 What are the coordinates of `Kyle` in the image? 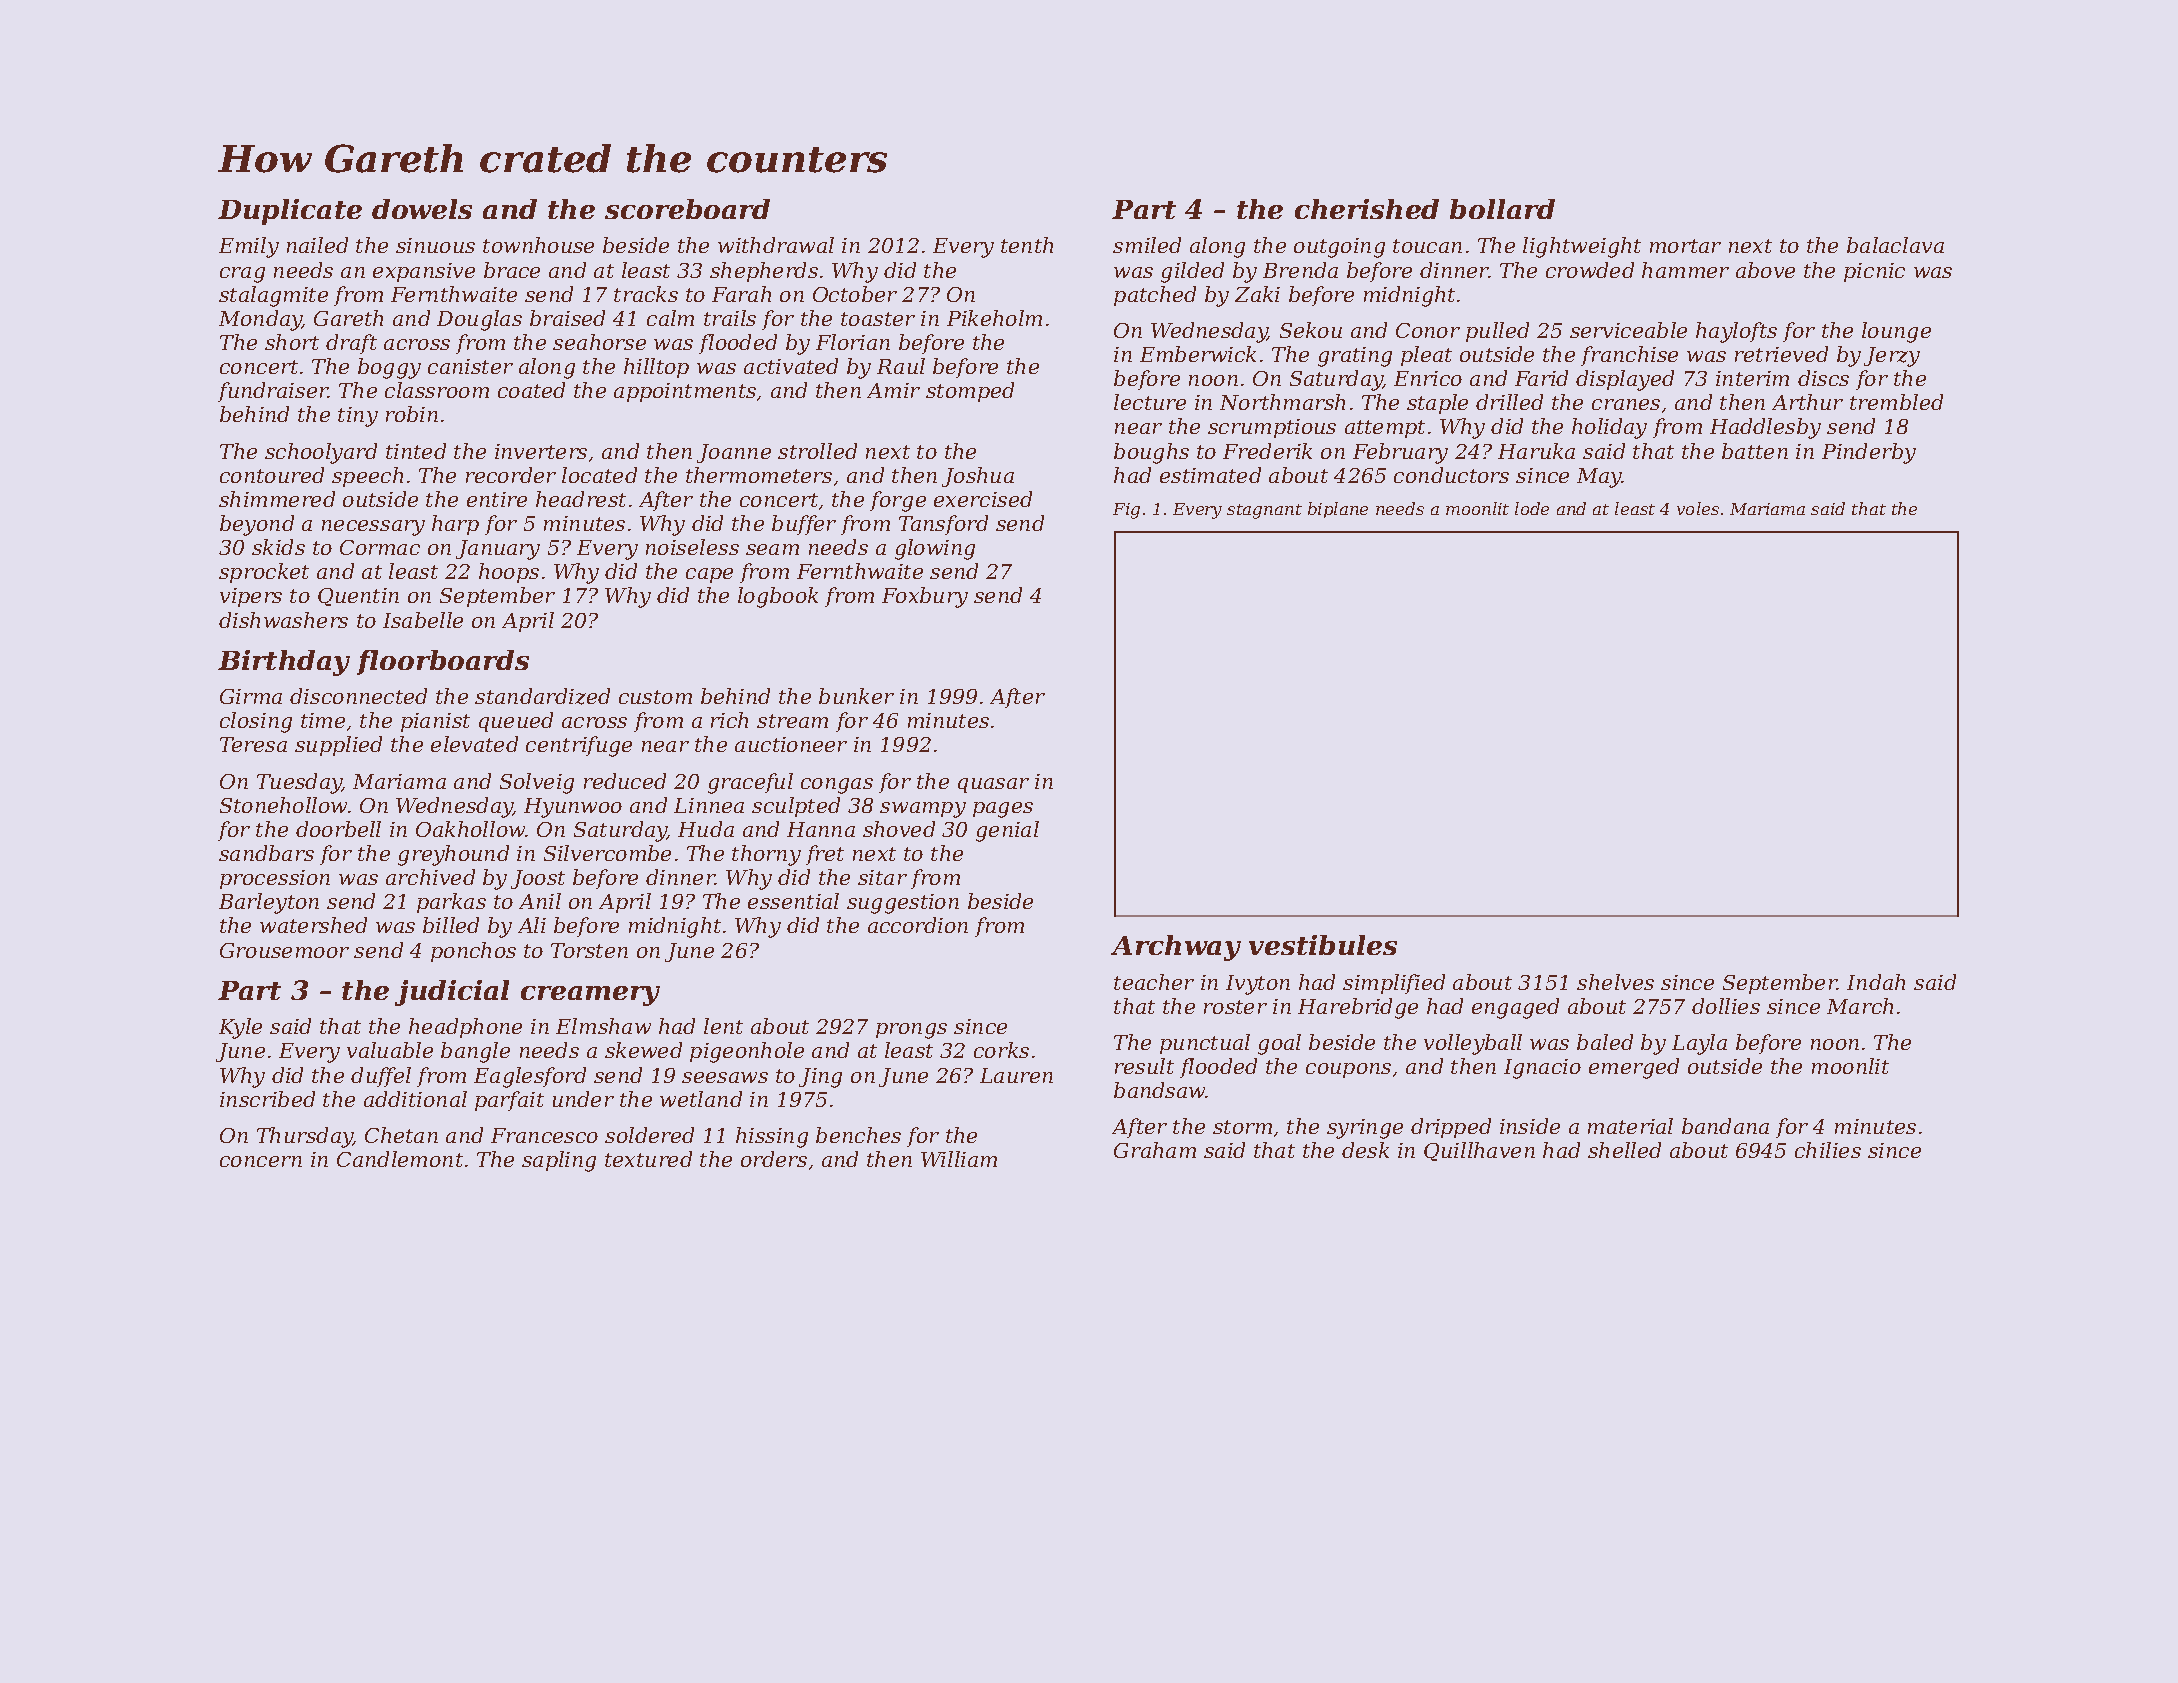 It's located at (240, 1028).
